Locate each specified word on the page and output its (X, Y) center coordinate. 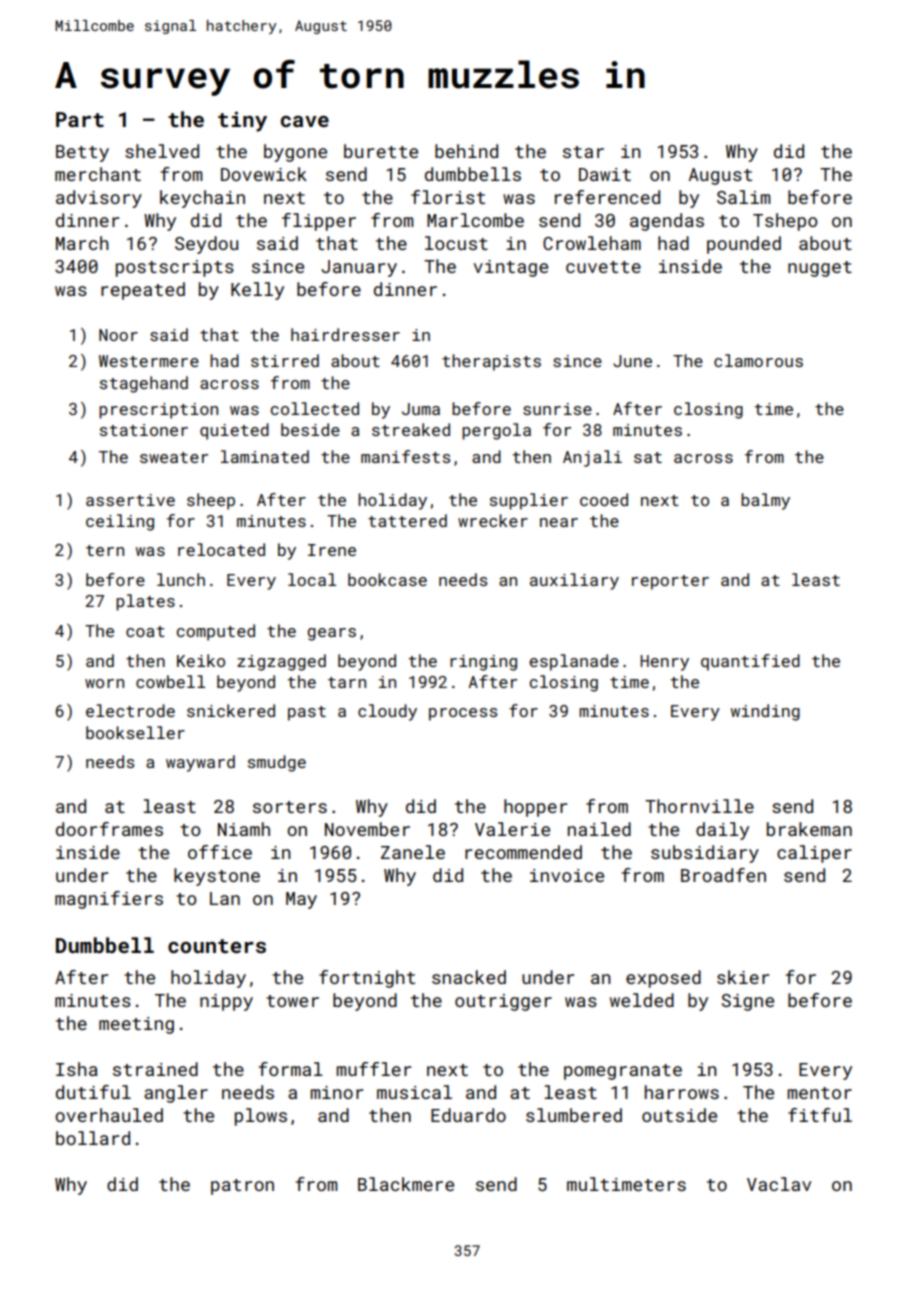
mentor (819, 1093)
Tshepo (785, 222)
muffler (373, 1069)
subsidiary (705, 854)
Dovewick (264, 174)
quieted (234, 431)
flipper (319, 222)
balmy (765, 501)
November (367, 829)
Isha (77, 1069)
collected (315, 408)
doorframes (109, 829)
